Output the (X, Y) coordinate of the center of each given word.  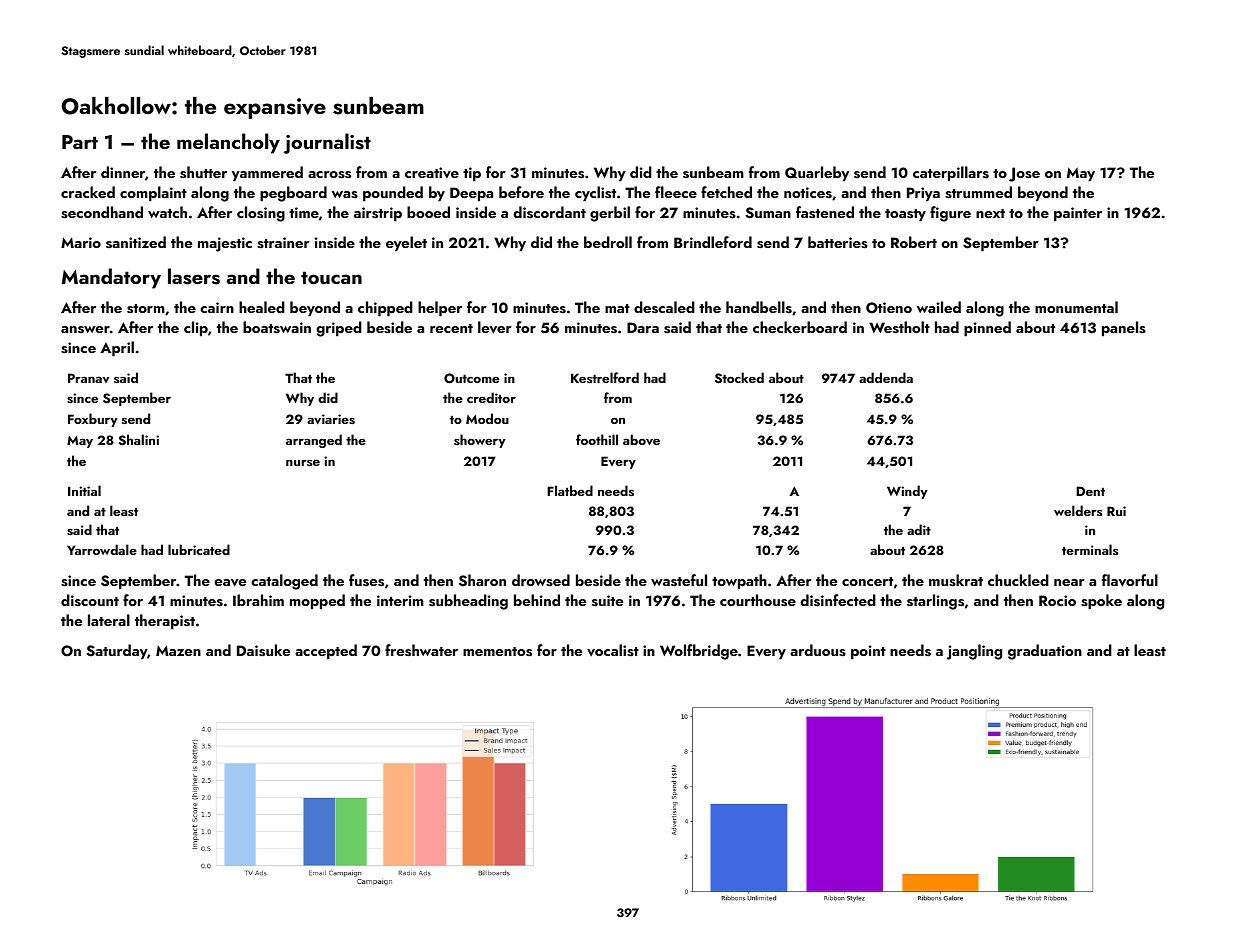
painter (1078, 214)
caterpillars (951, 174)
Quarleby (817, 174)
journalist (327, 143)
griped (339, 329)
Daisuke (263, 650)
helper (440, 309)
